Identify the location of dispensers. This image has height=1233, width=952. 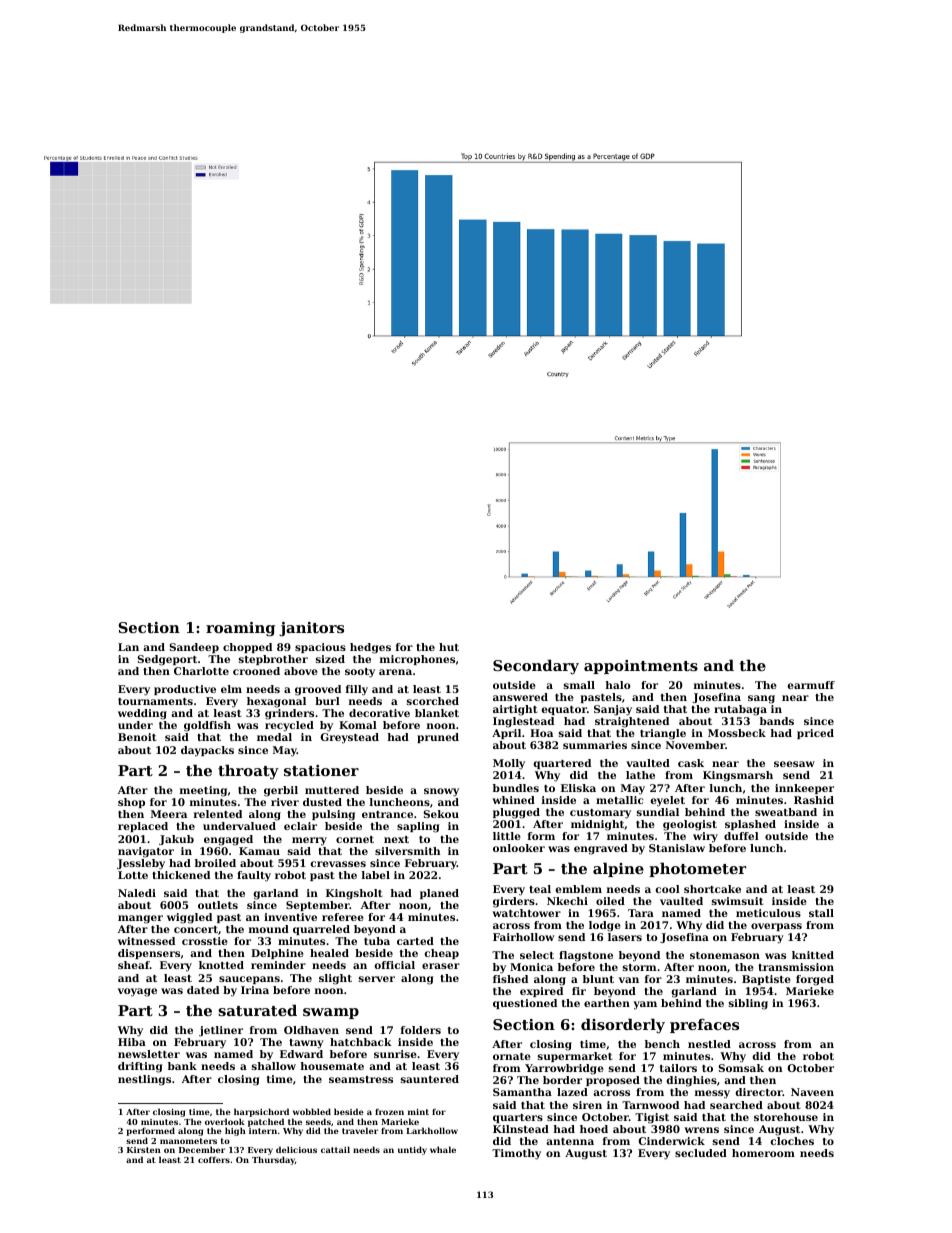
(149, 954).
